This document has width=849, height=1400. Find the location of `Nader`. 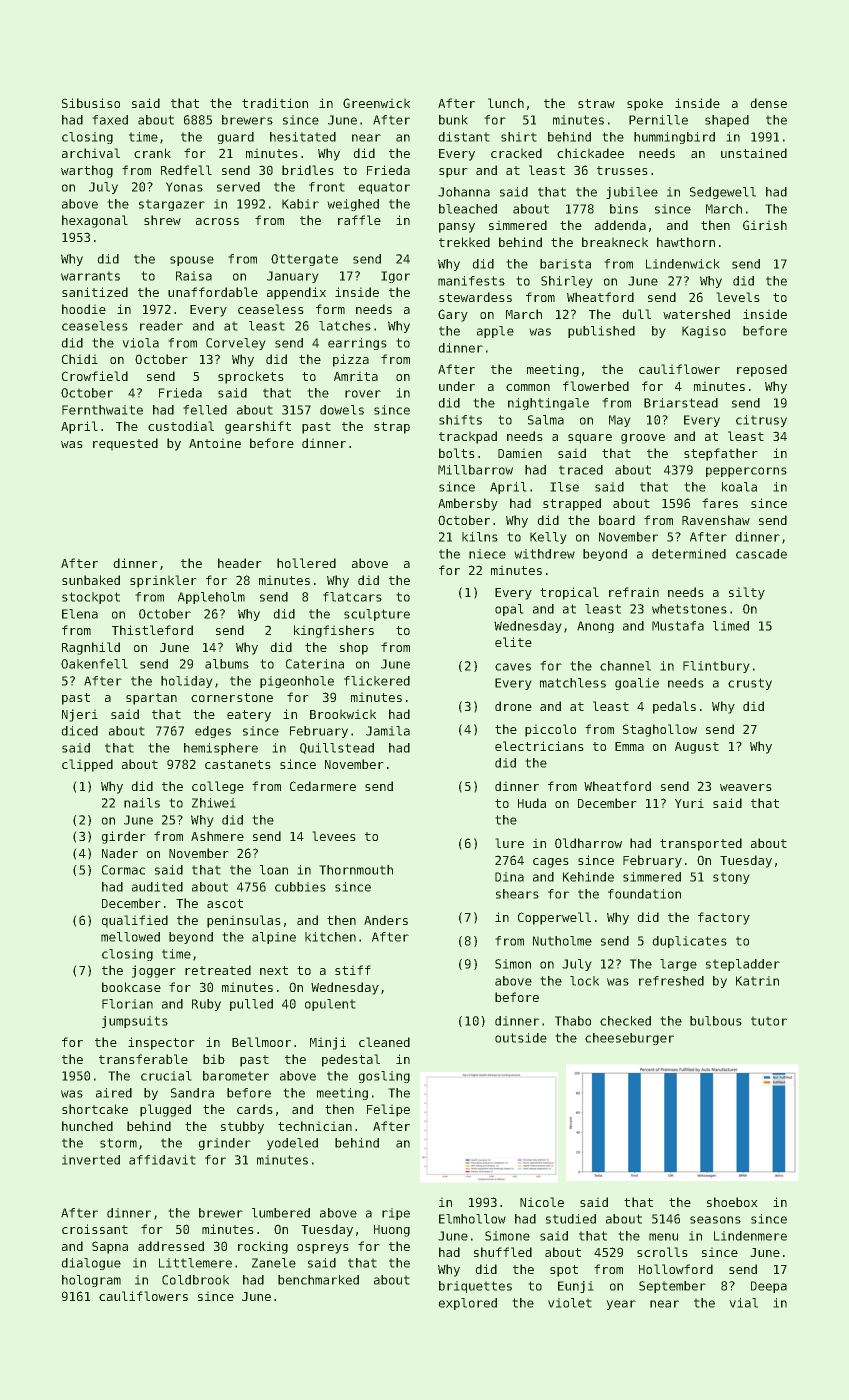

Nader is located at coordinates (120, 853).
